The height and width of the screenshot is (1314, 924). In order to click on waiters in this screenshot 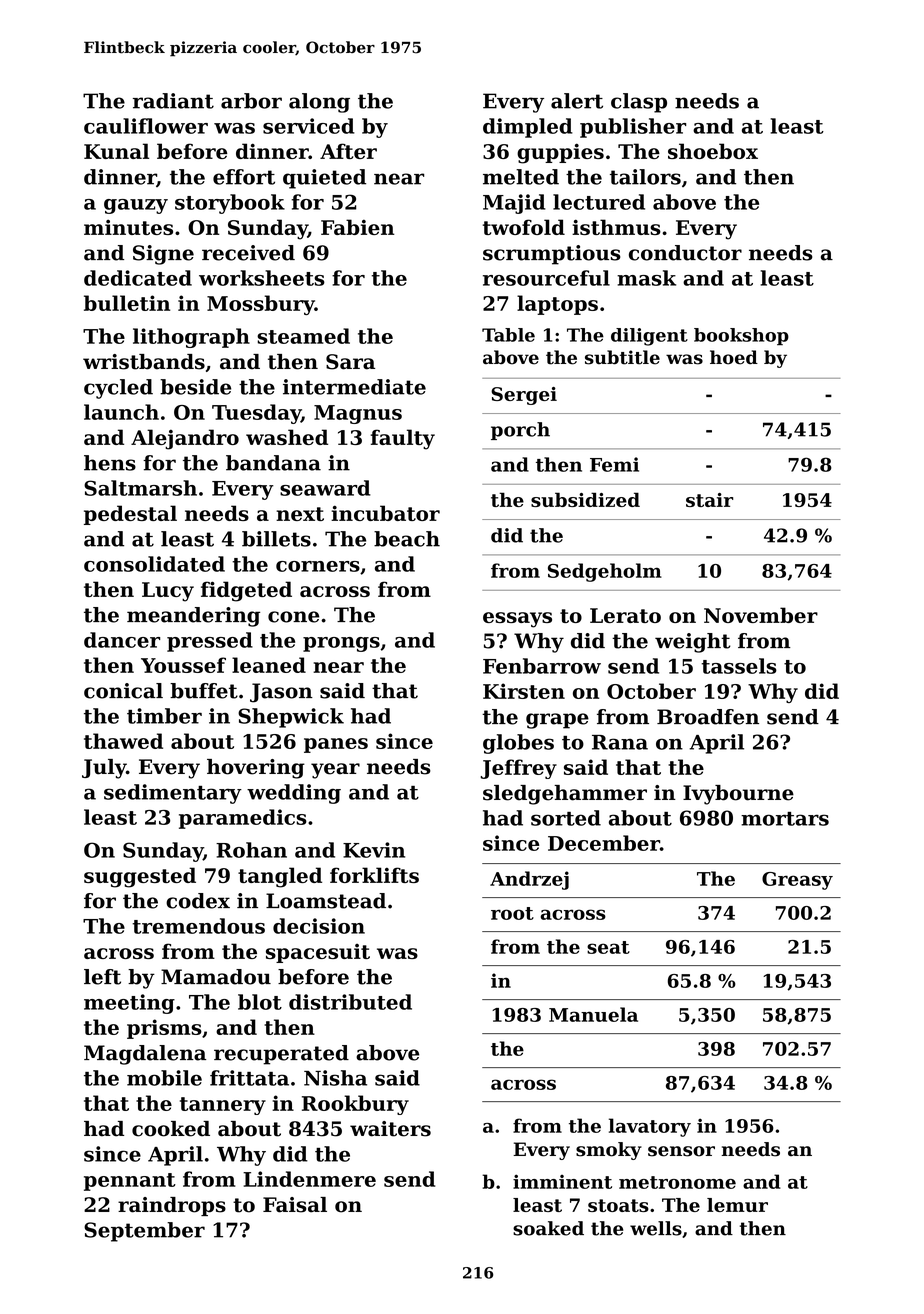, I will do `click(390, 1129)`.
